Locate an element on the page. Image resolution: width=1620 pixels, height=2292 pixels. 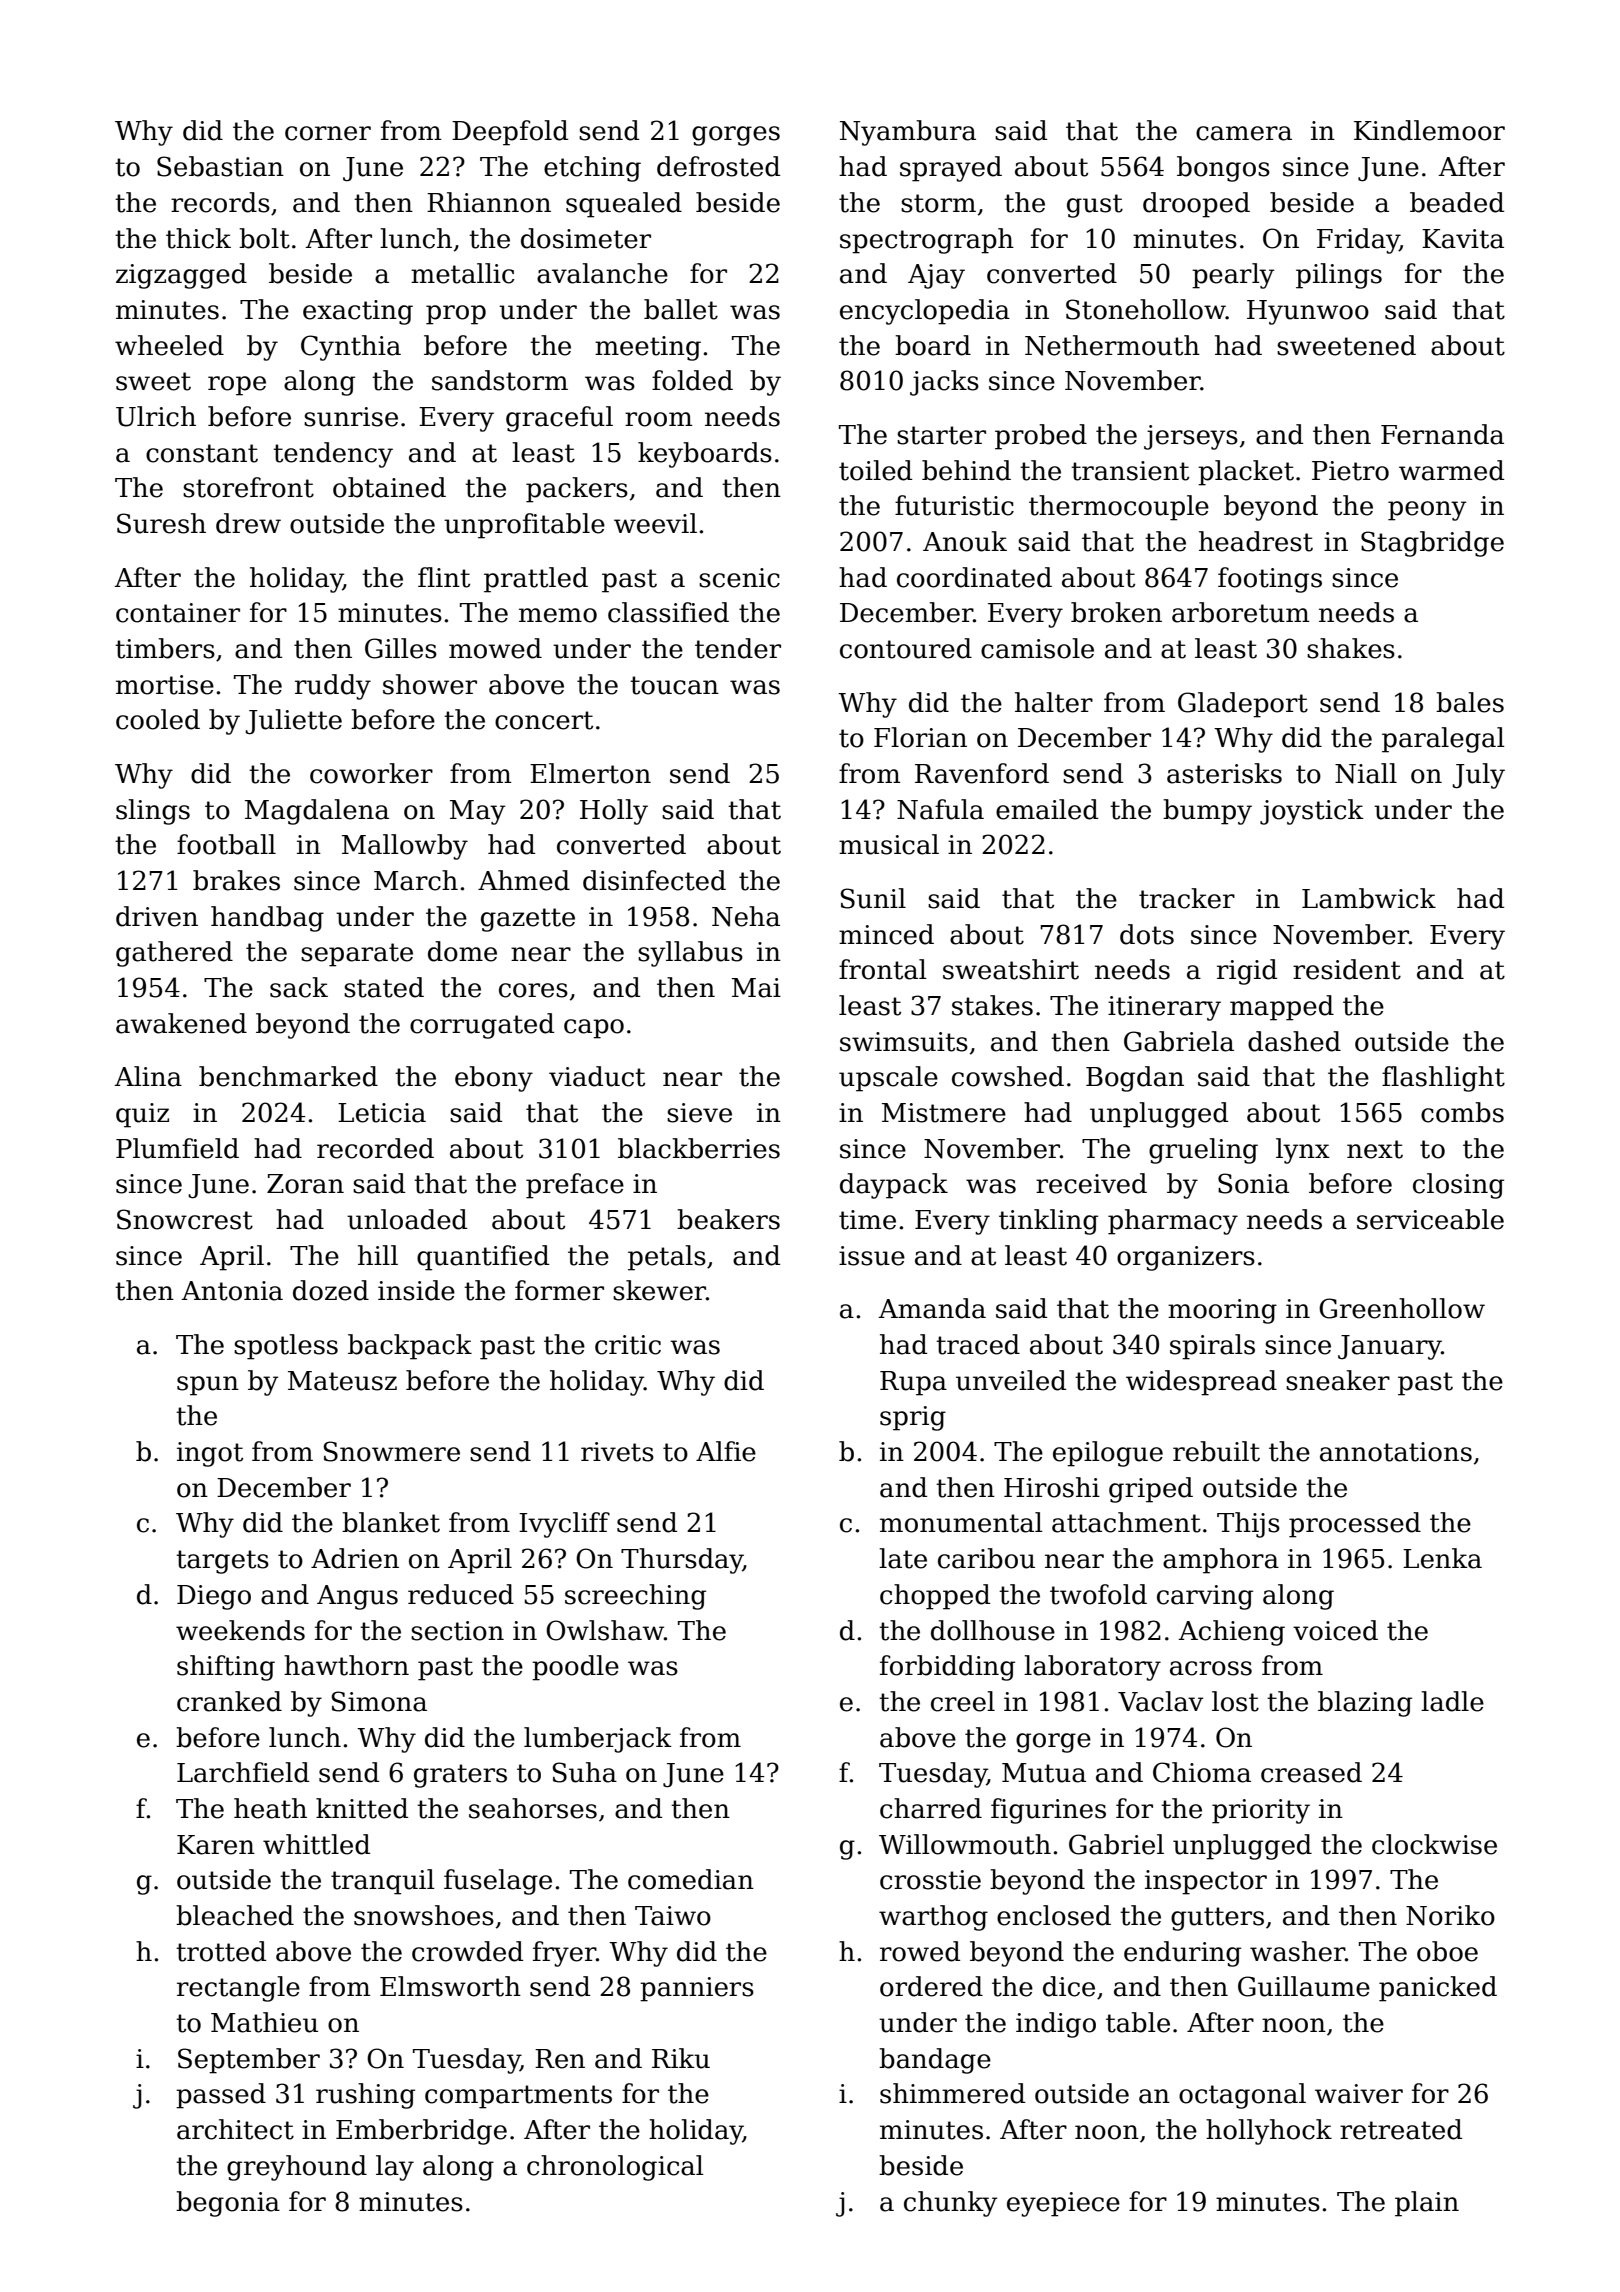
Kindlemoor is located at coordinates (1429, 130).
